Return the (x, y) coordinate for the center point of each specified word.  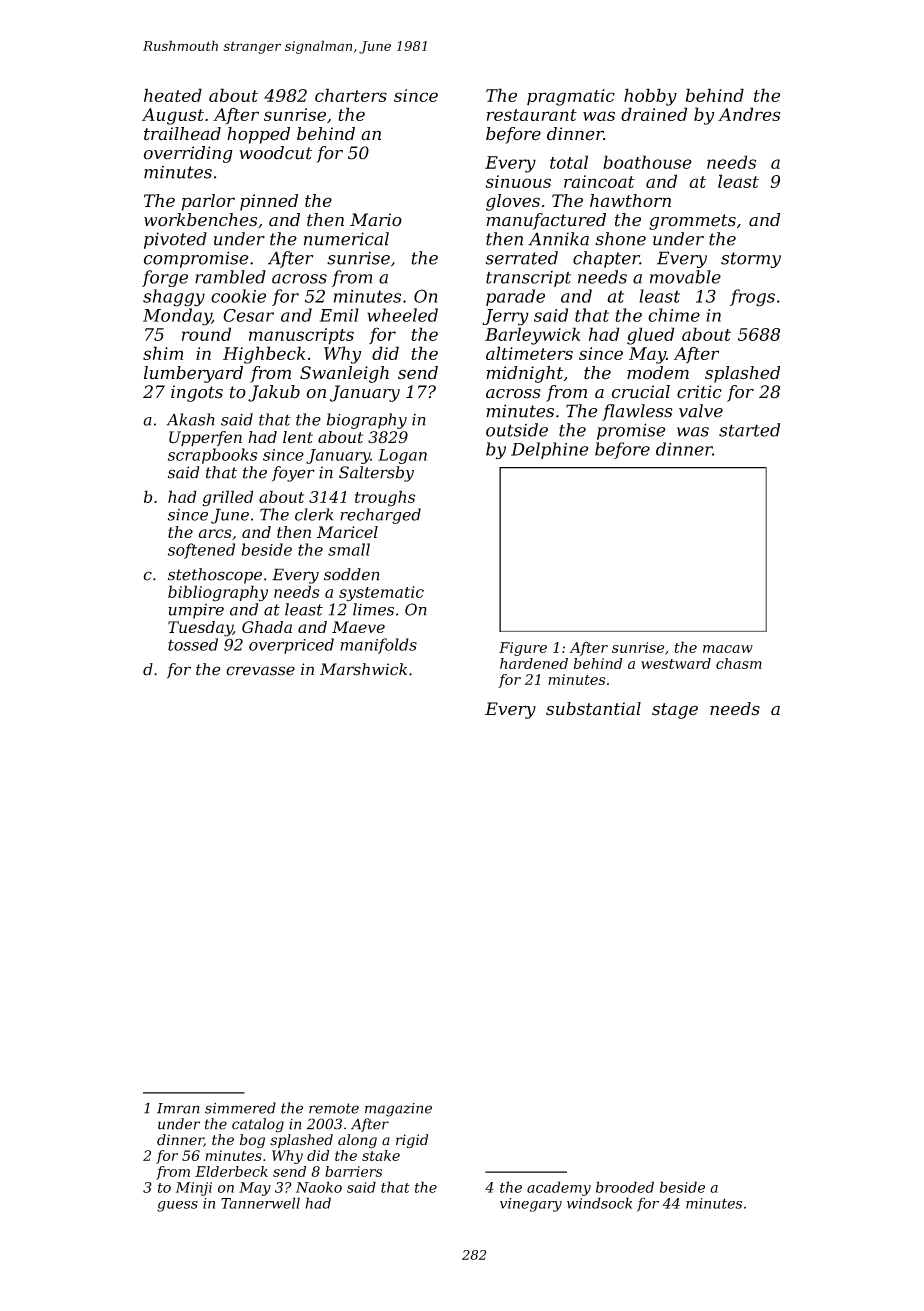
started (749, 430)
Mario (376, 220)
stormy (751, 260)
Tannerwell (260, 1203)
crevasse (260, 671)
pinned (269, 202)
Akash (190, 419)
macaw (728, 649)
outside (517, 430)
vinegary (531, 1205)
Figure (523, 649)
